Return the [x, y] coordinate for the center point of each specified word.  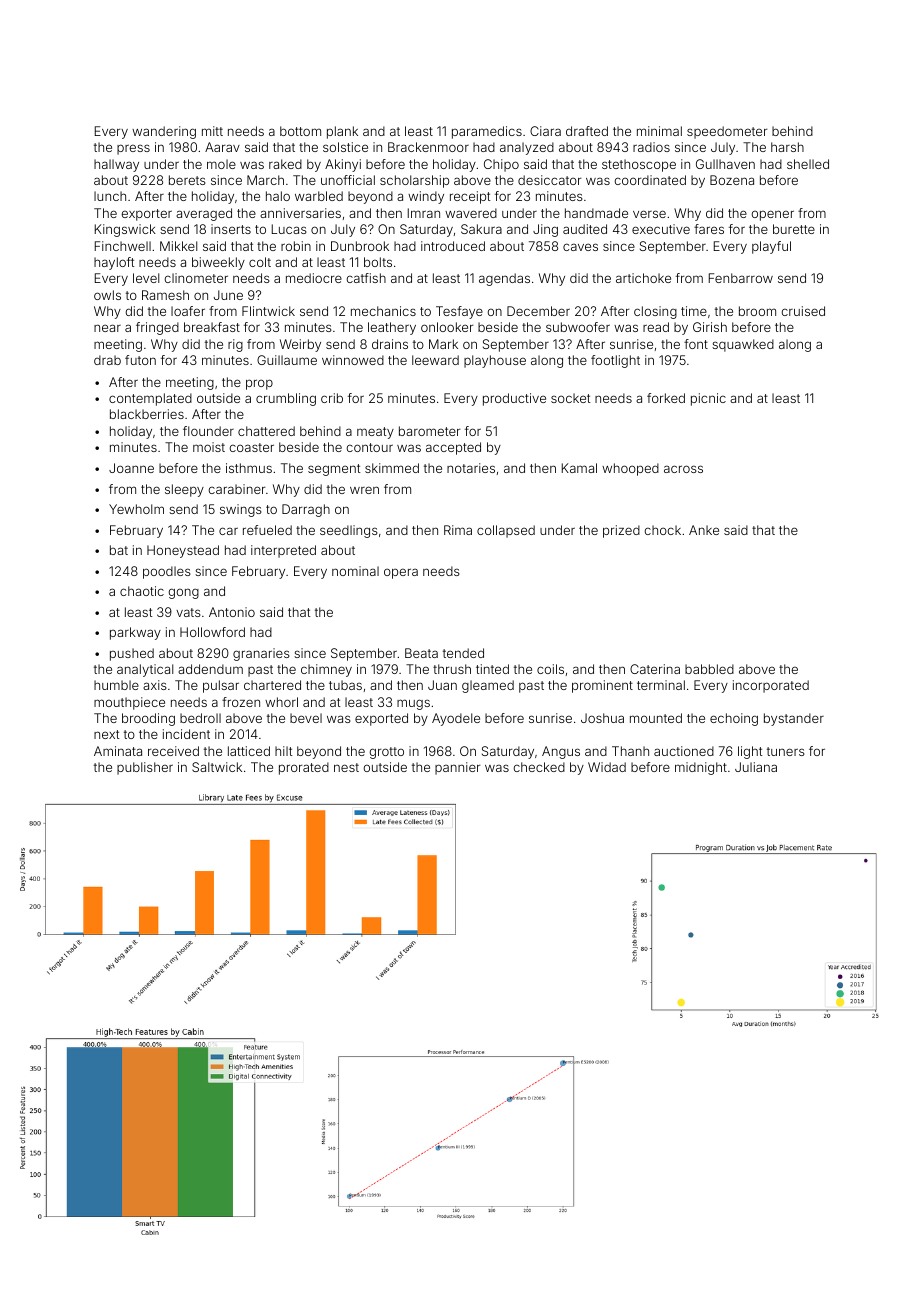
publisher [145, 768]
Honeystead [183, 551]
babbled [709, 669]
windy [426, 197]
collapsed [506, 531]
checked [539, 767]
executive [661, 229]
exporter [146, 215]
